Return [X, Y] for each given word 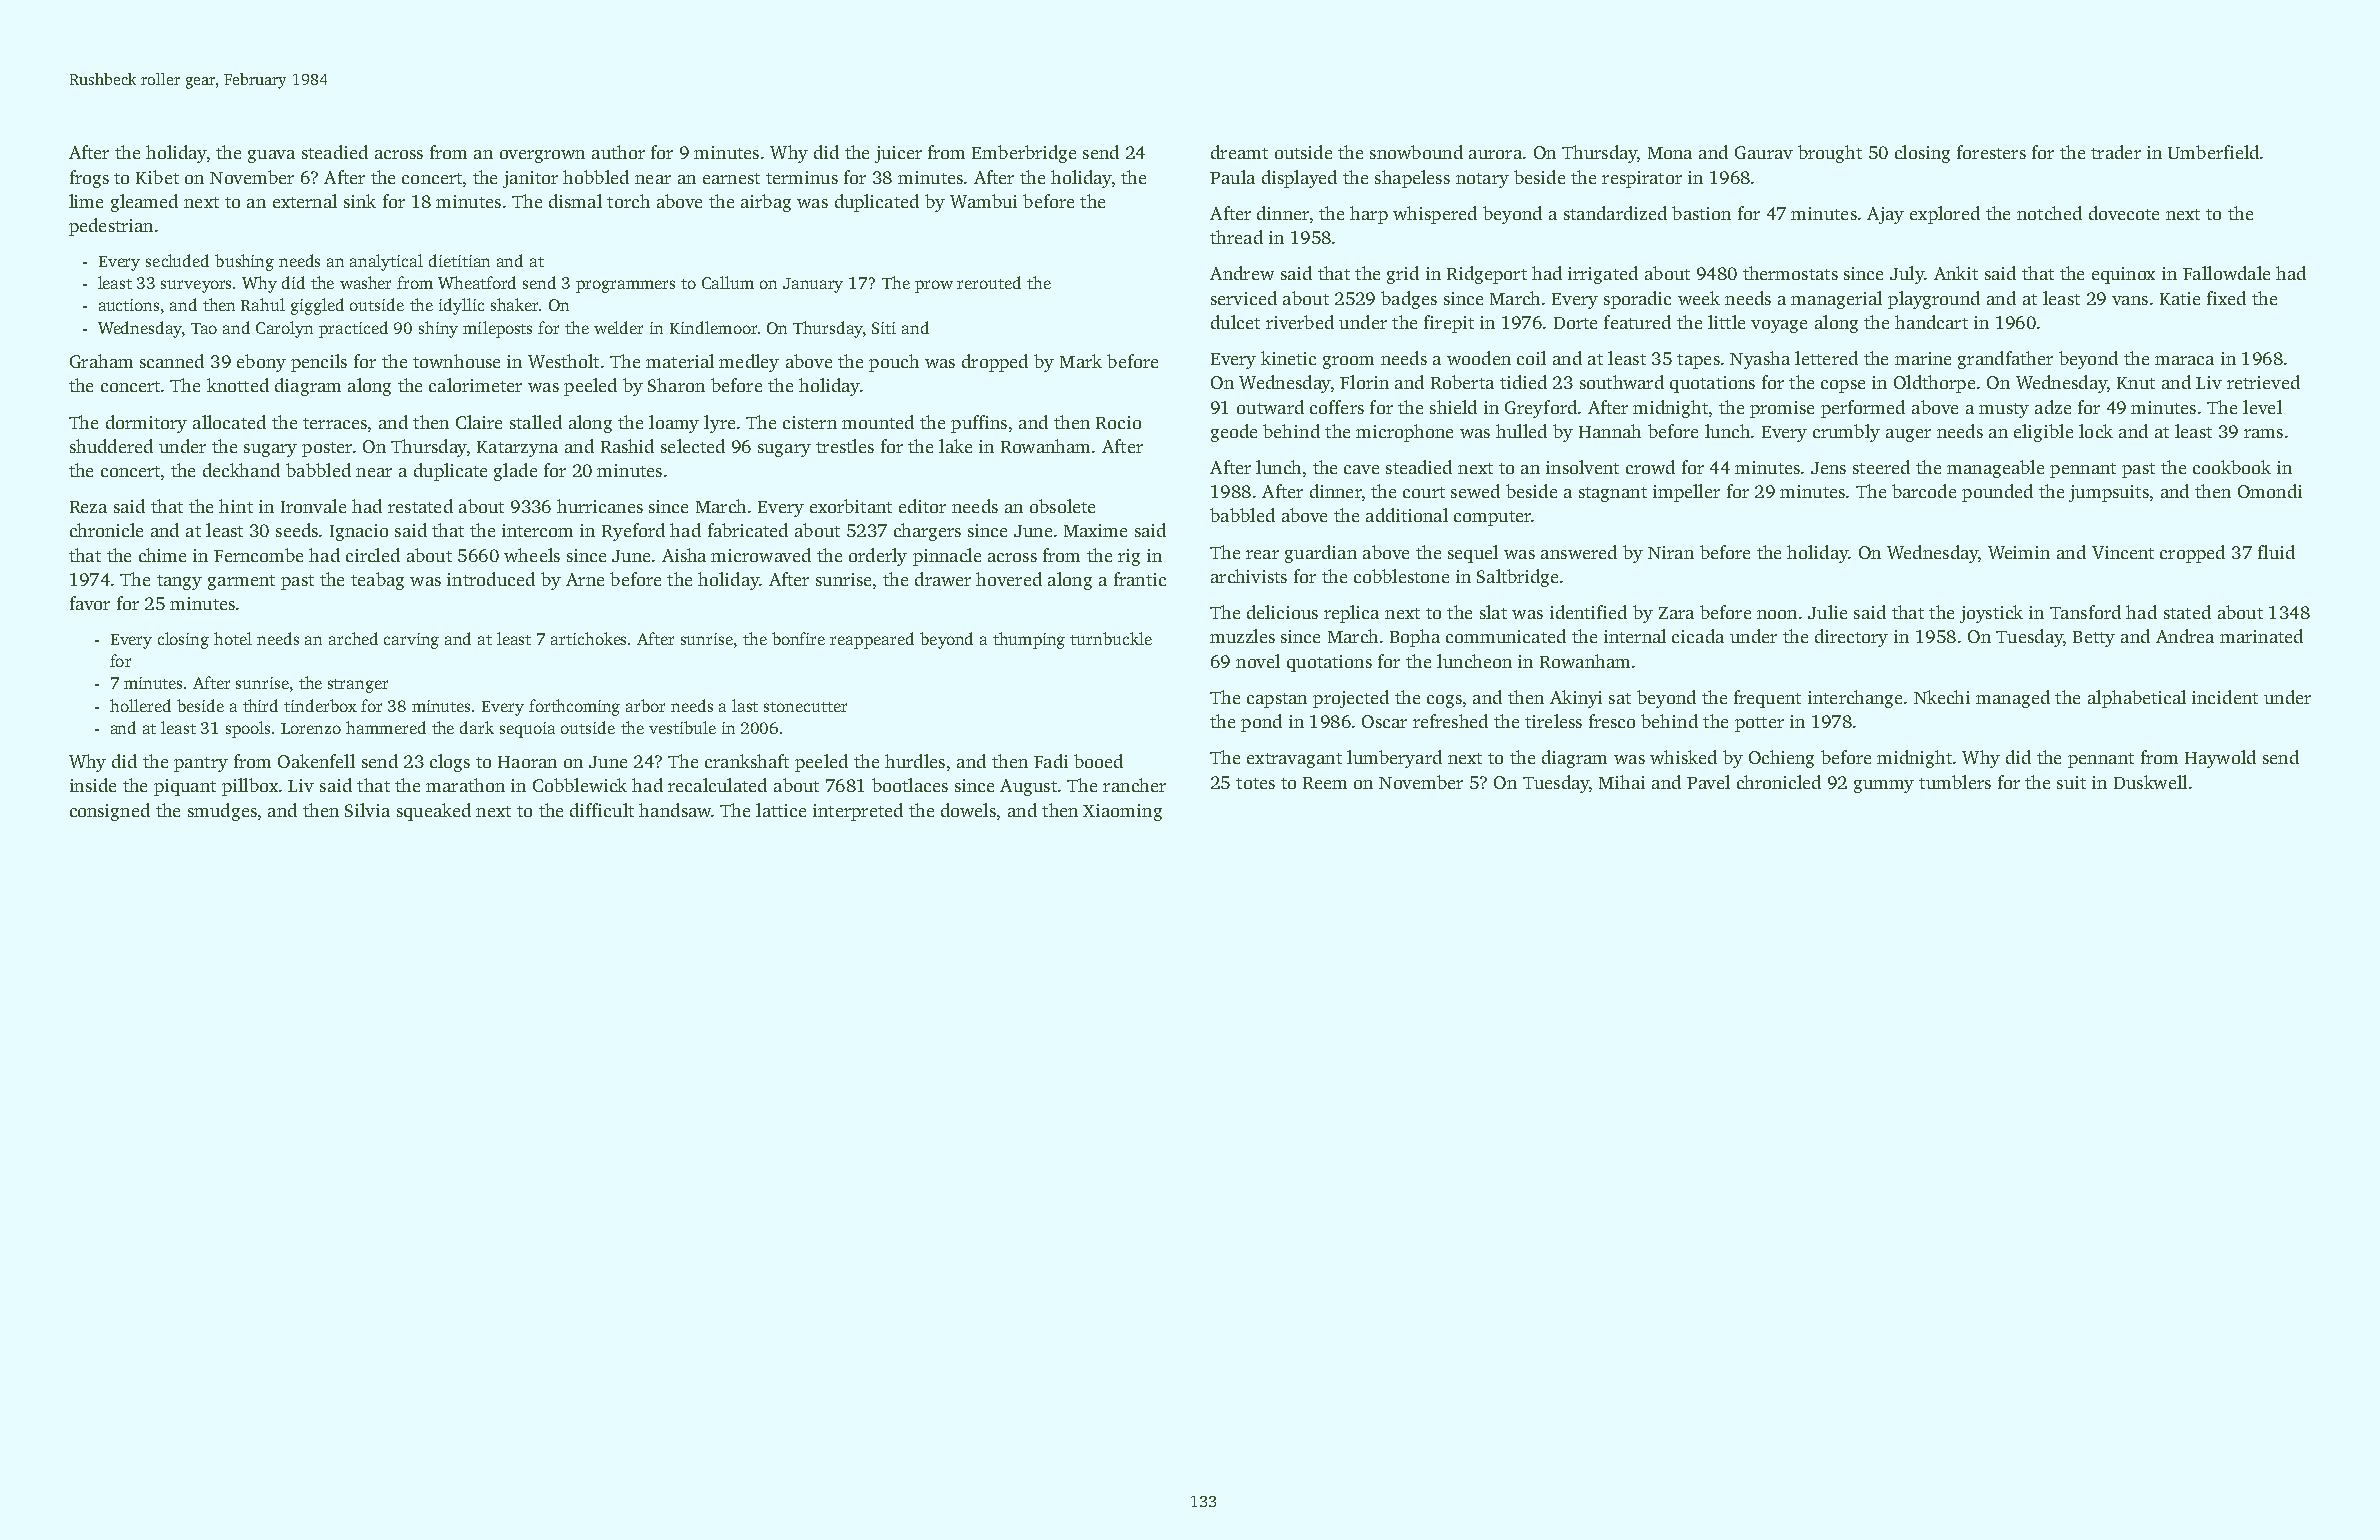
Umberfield [2213, 152]
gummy [1884, 786]
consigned [110, 812]
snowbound [1416, 152]
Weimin [2019, 552]
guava [271, 156]
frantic [1140, 579]
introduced [491, 579]
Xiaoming [1122, 812]
